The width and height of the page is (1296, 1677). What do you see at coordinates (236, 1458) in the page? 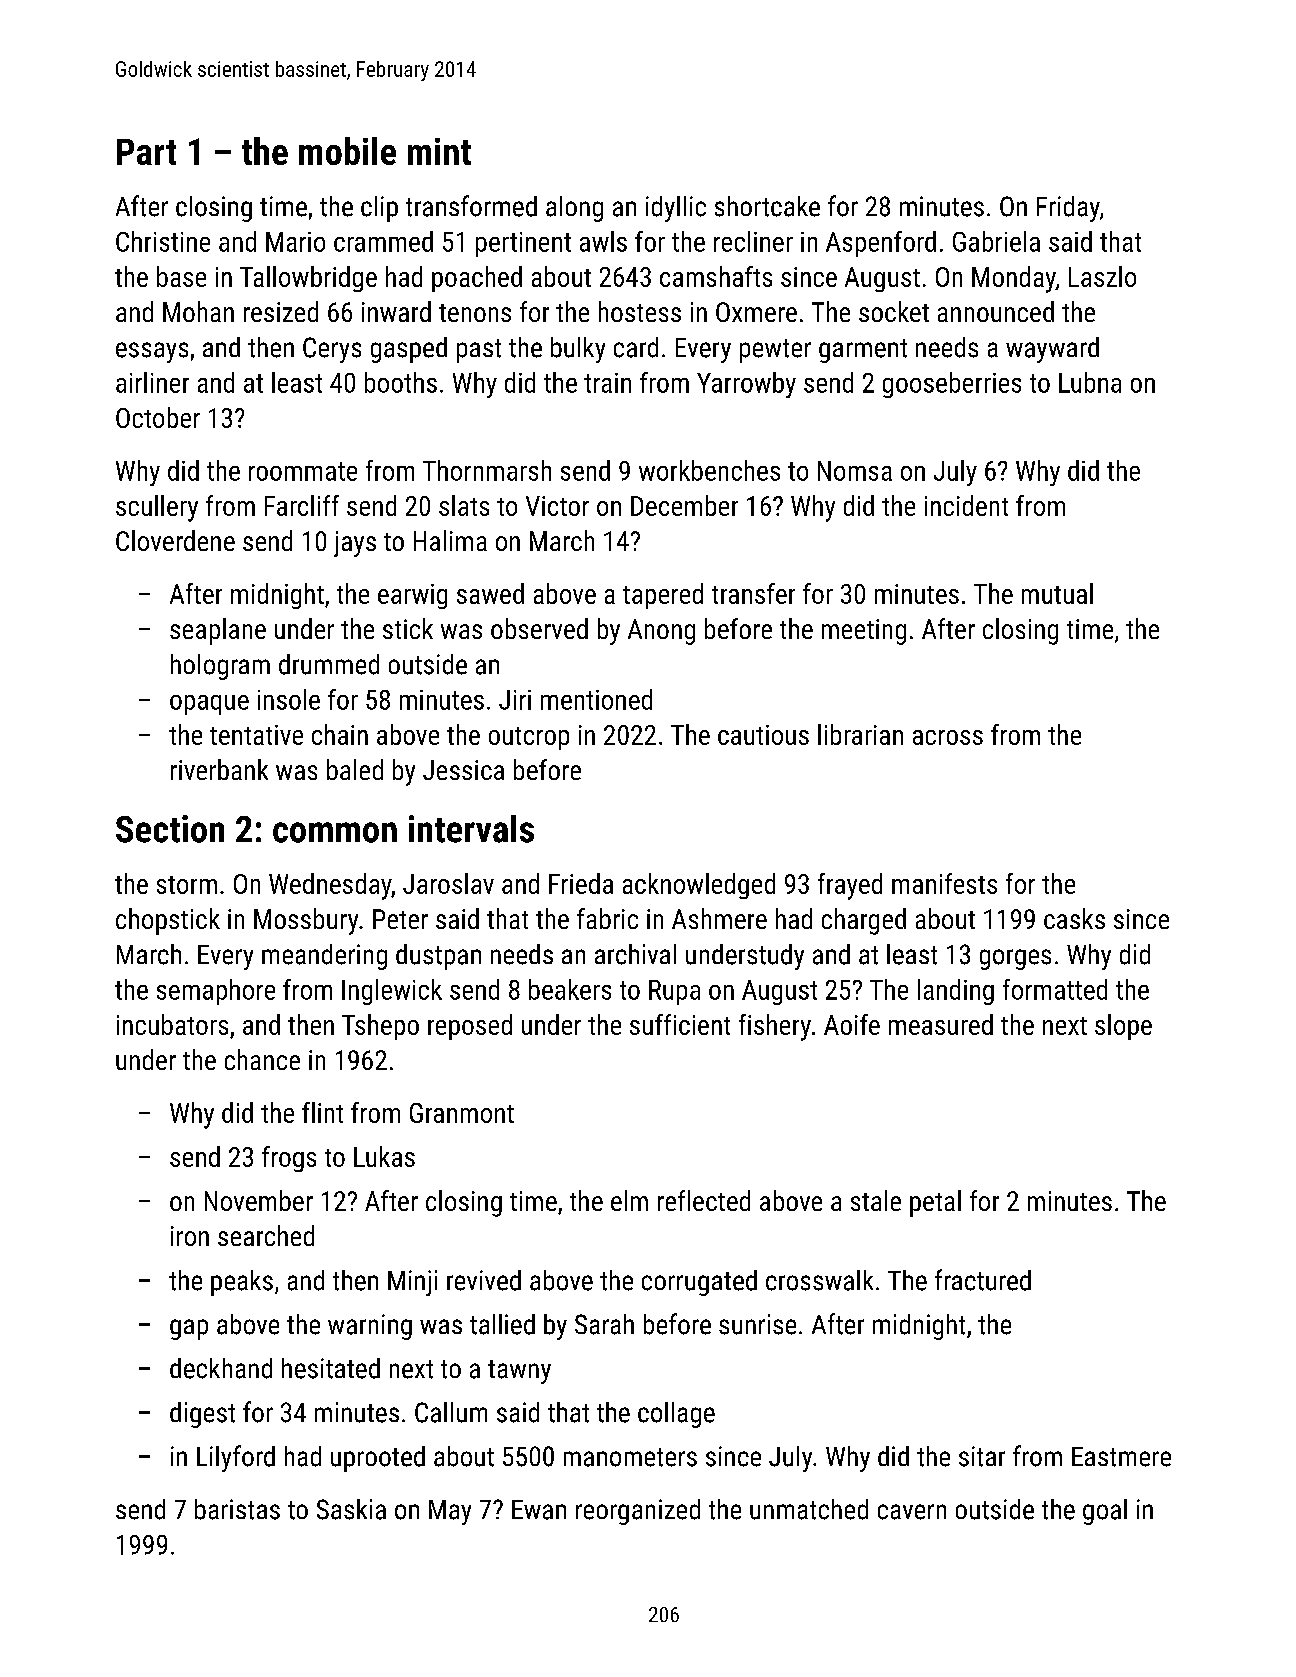
I see `Lilyford` at bounding box center [236, 1458].
